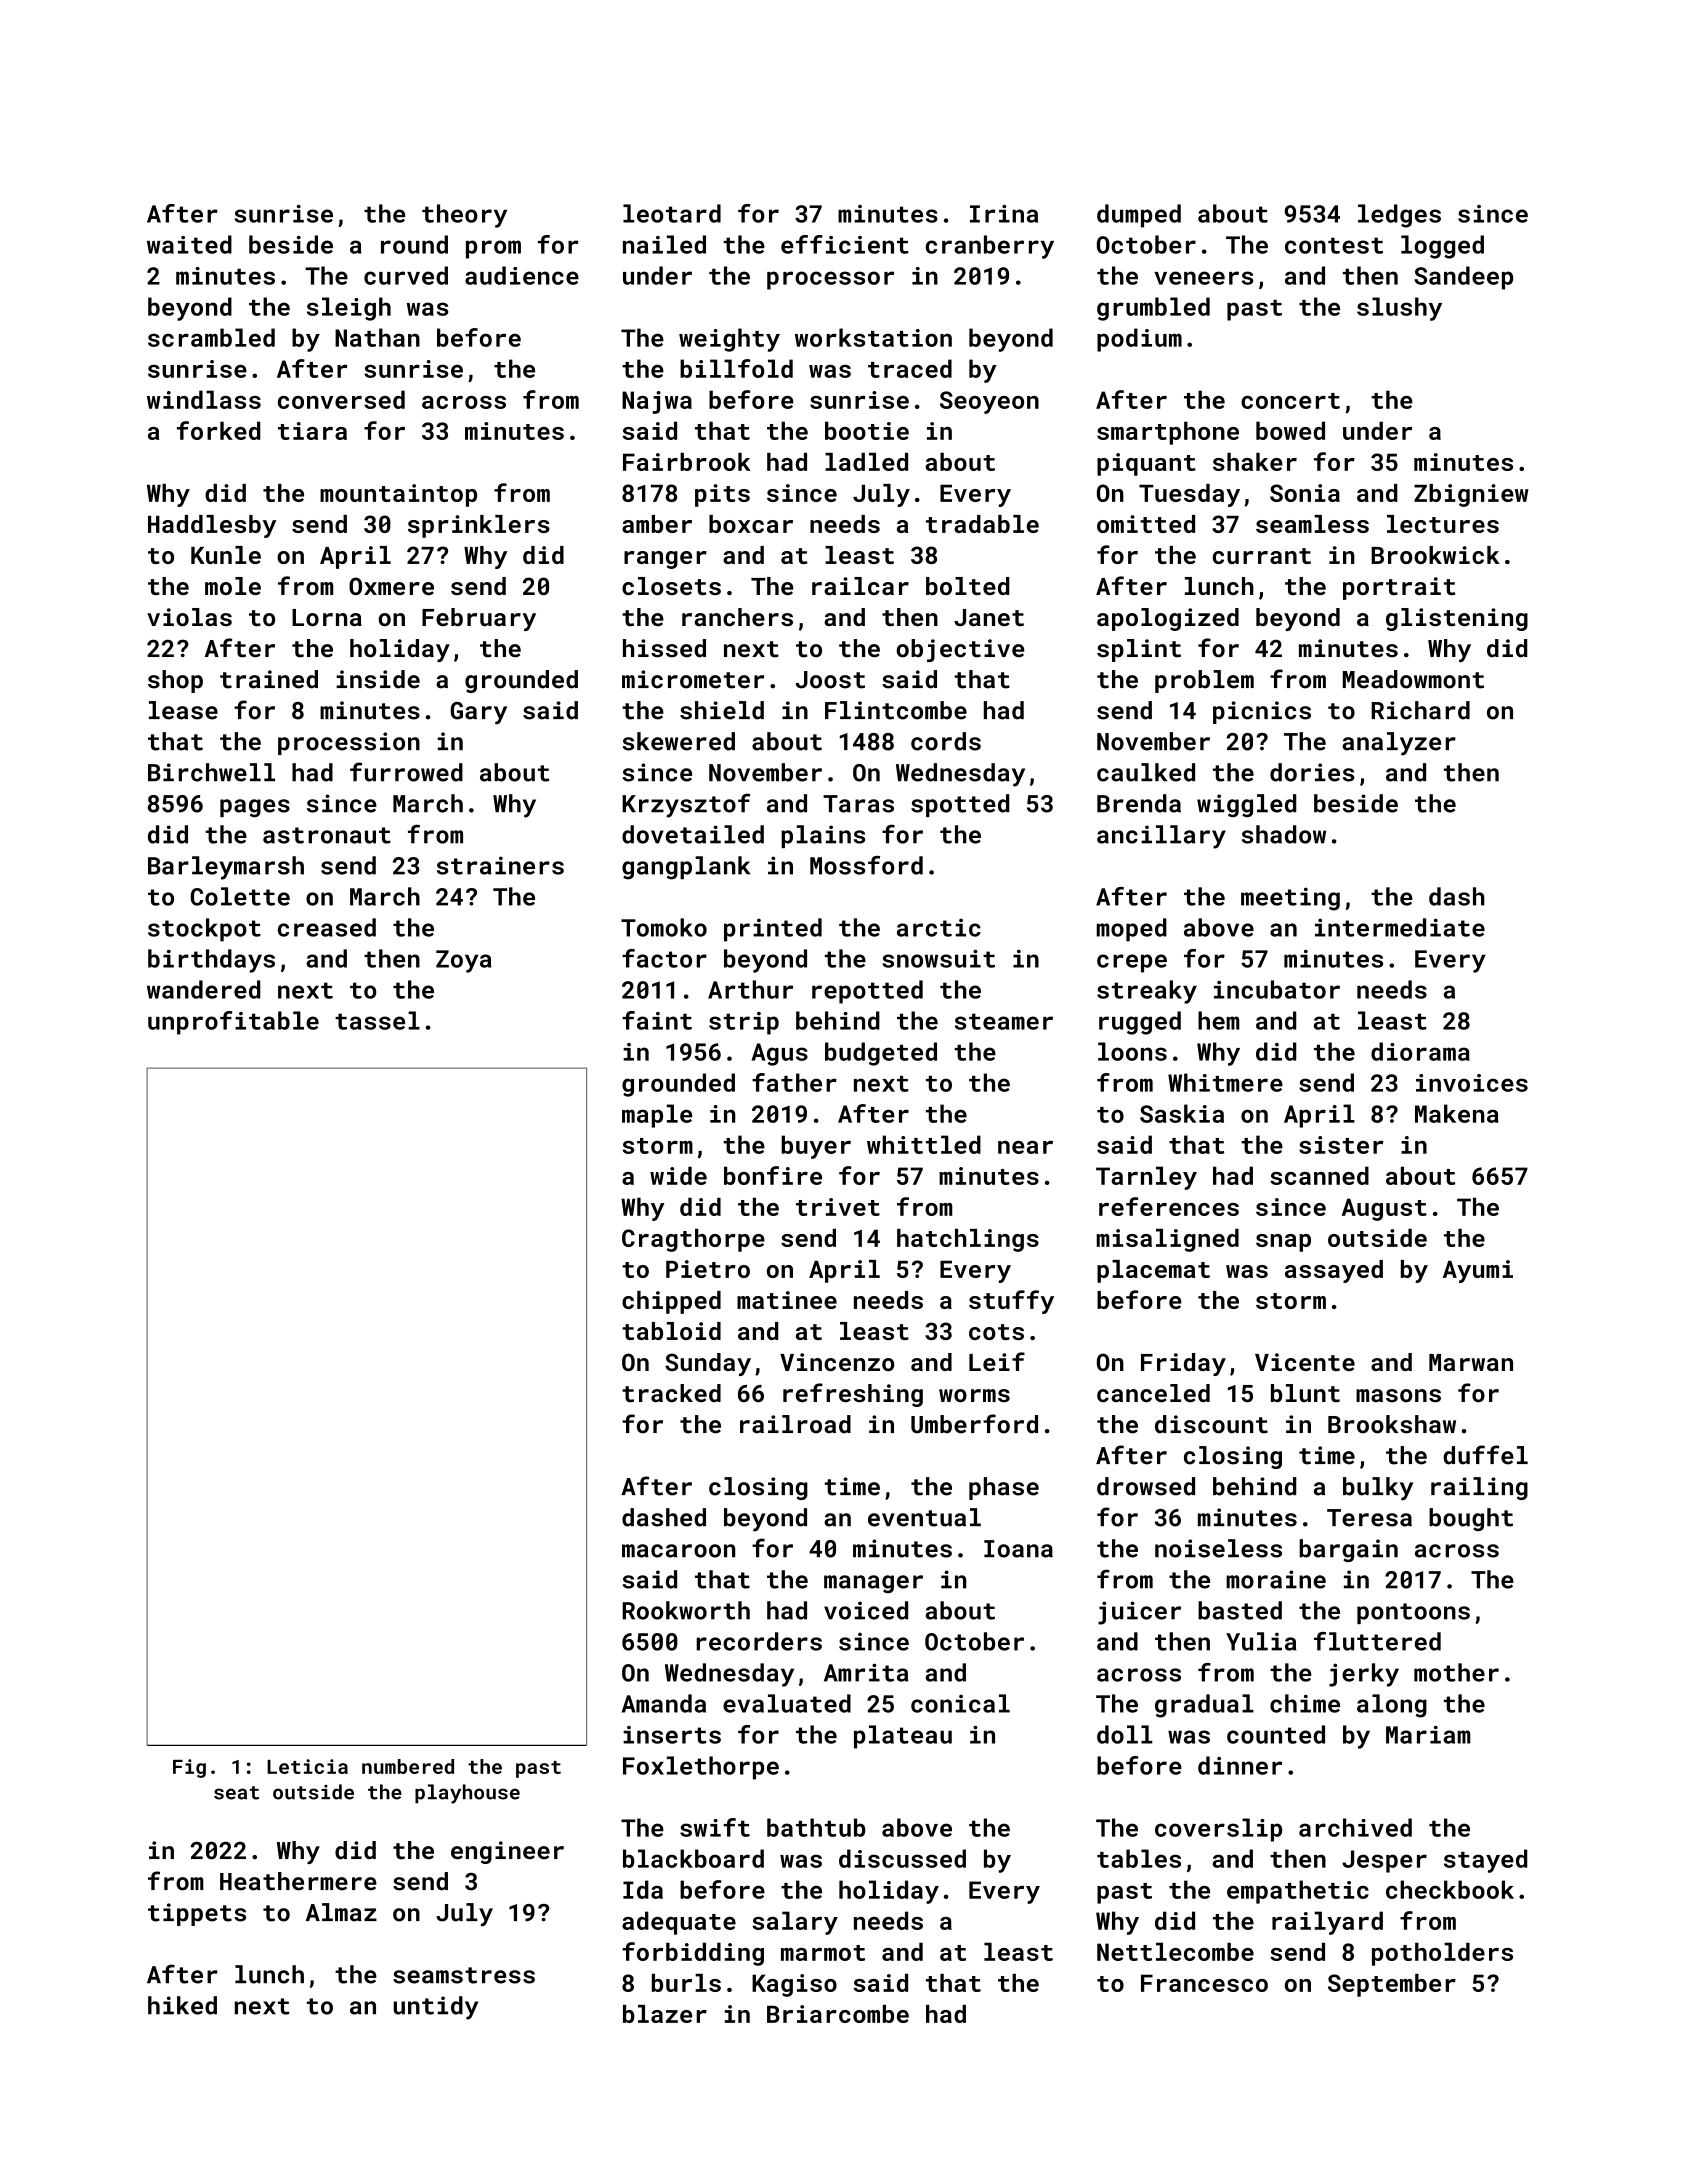 The width and height of the document is (1683, 2178). I want to click on hiked, so click(182, 2005).
